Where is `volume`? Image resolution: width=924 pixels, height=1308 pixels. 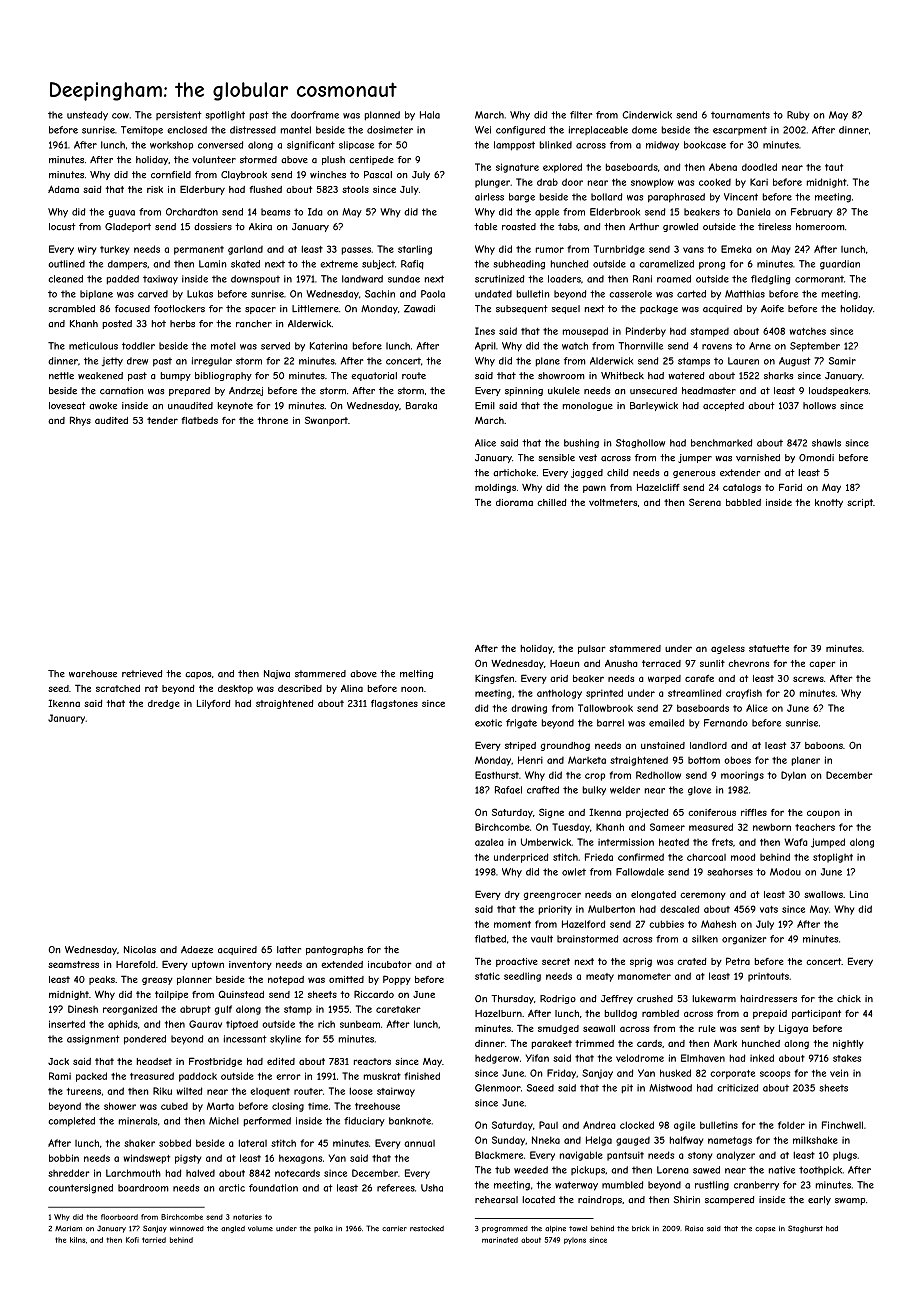 volume is located at coordinates (260, 1229).
